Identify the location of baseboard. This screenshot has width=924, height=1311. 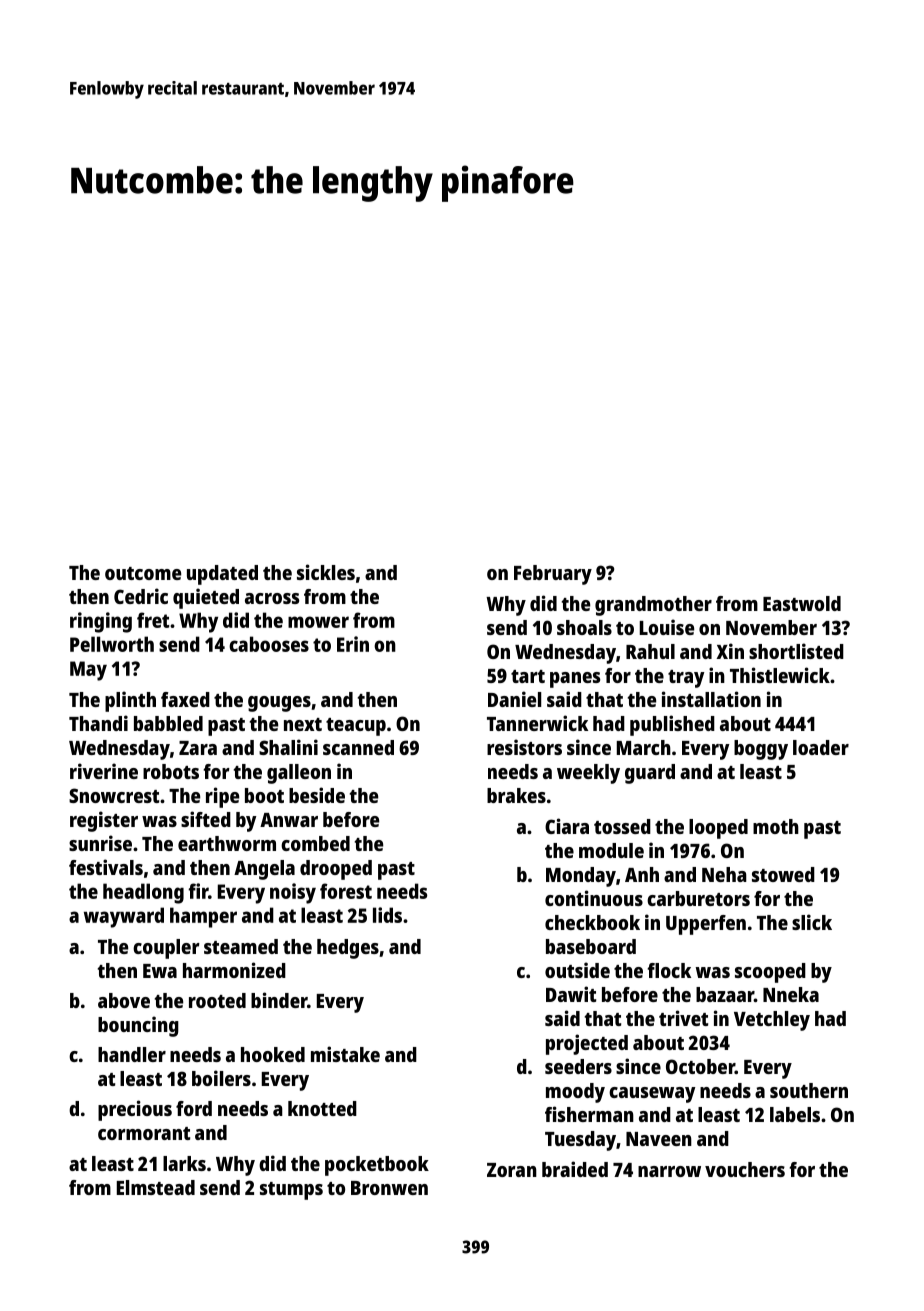
(591, 946).
